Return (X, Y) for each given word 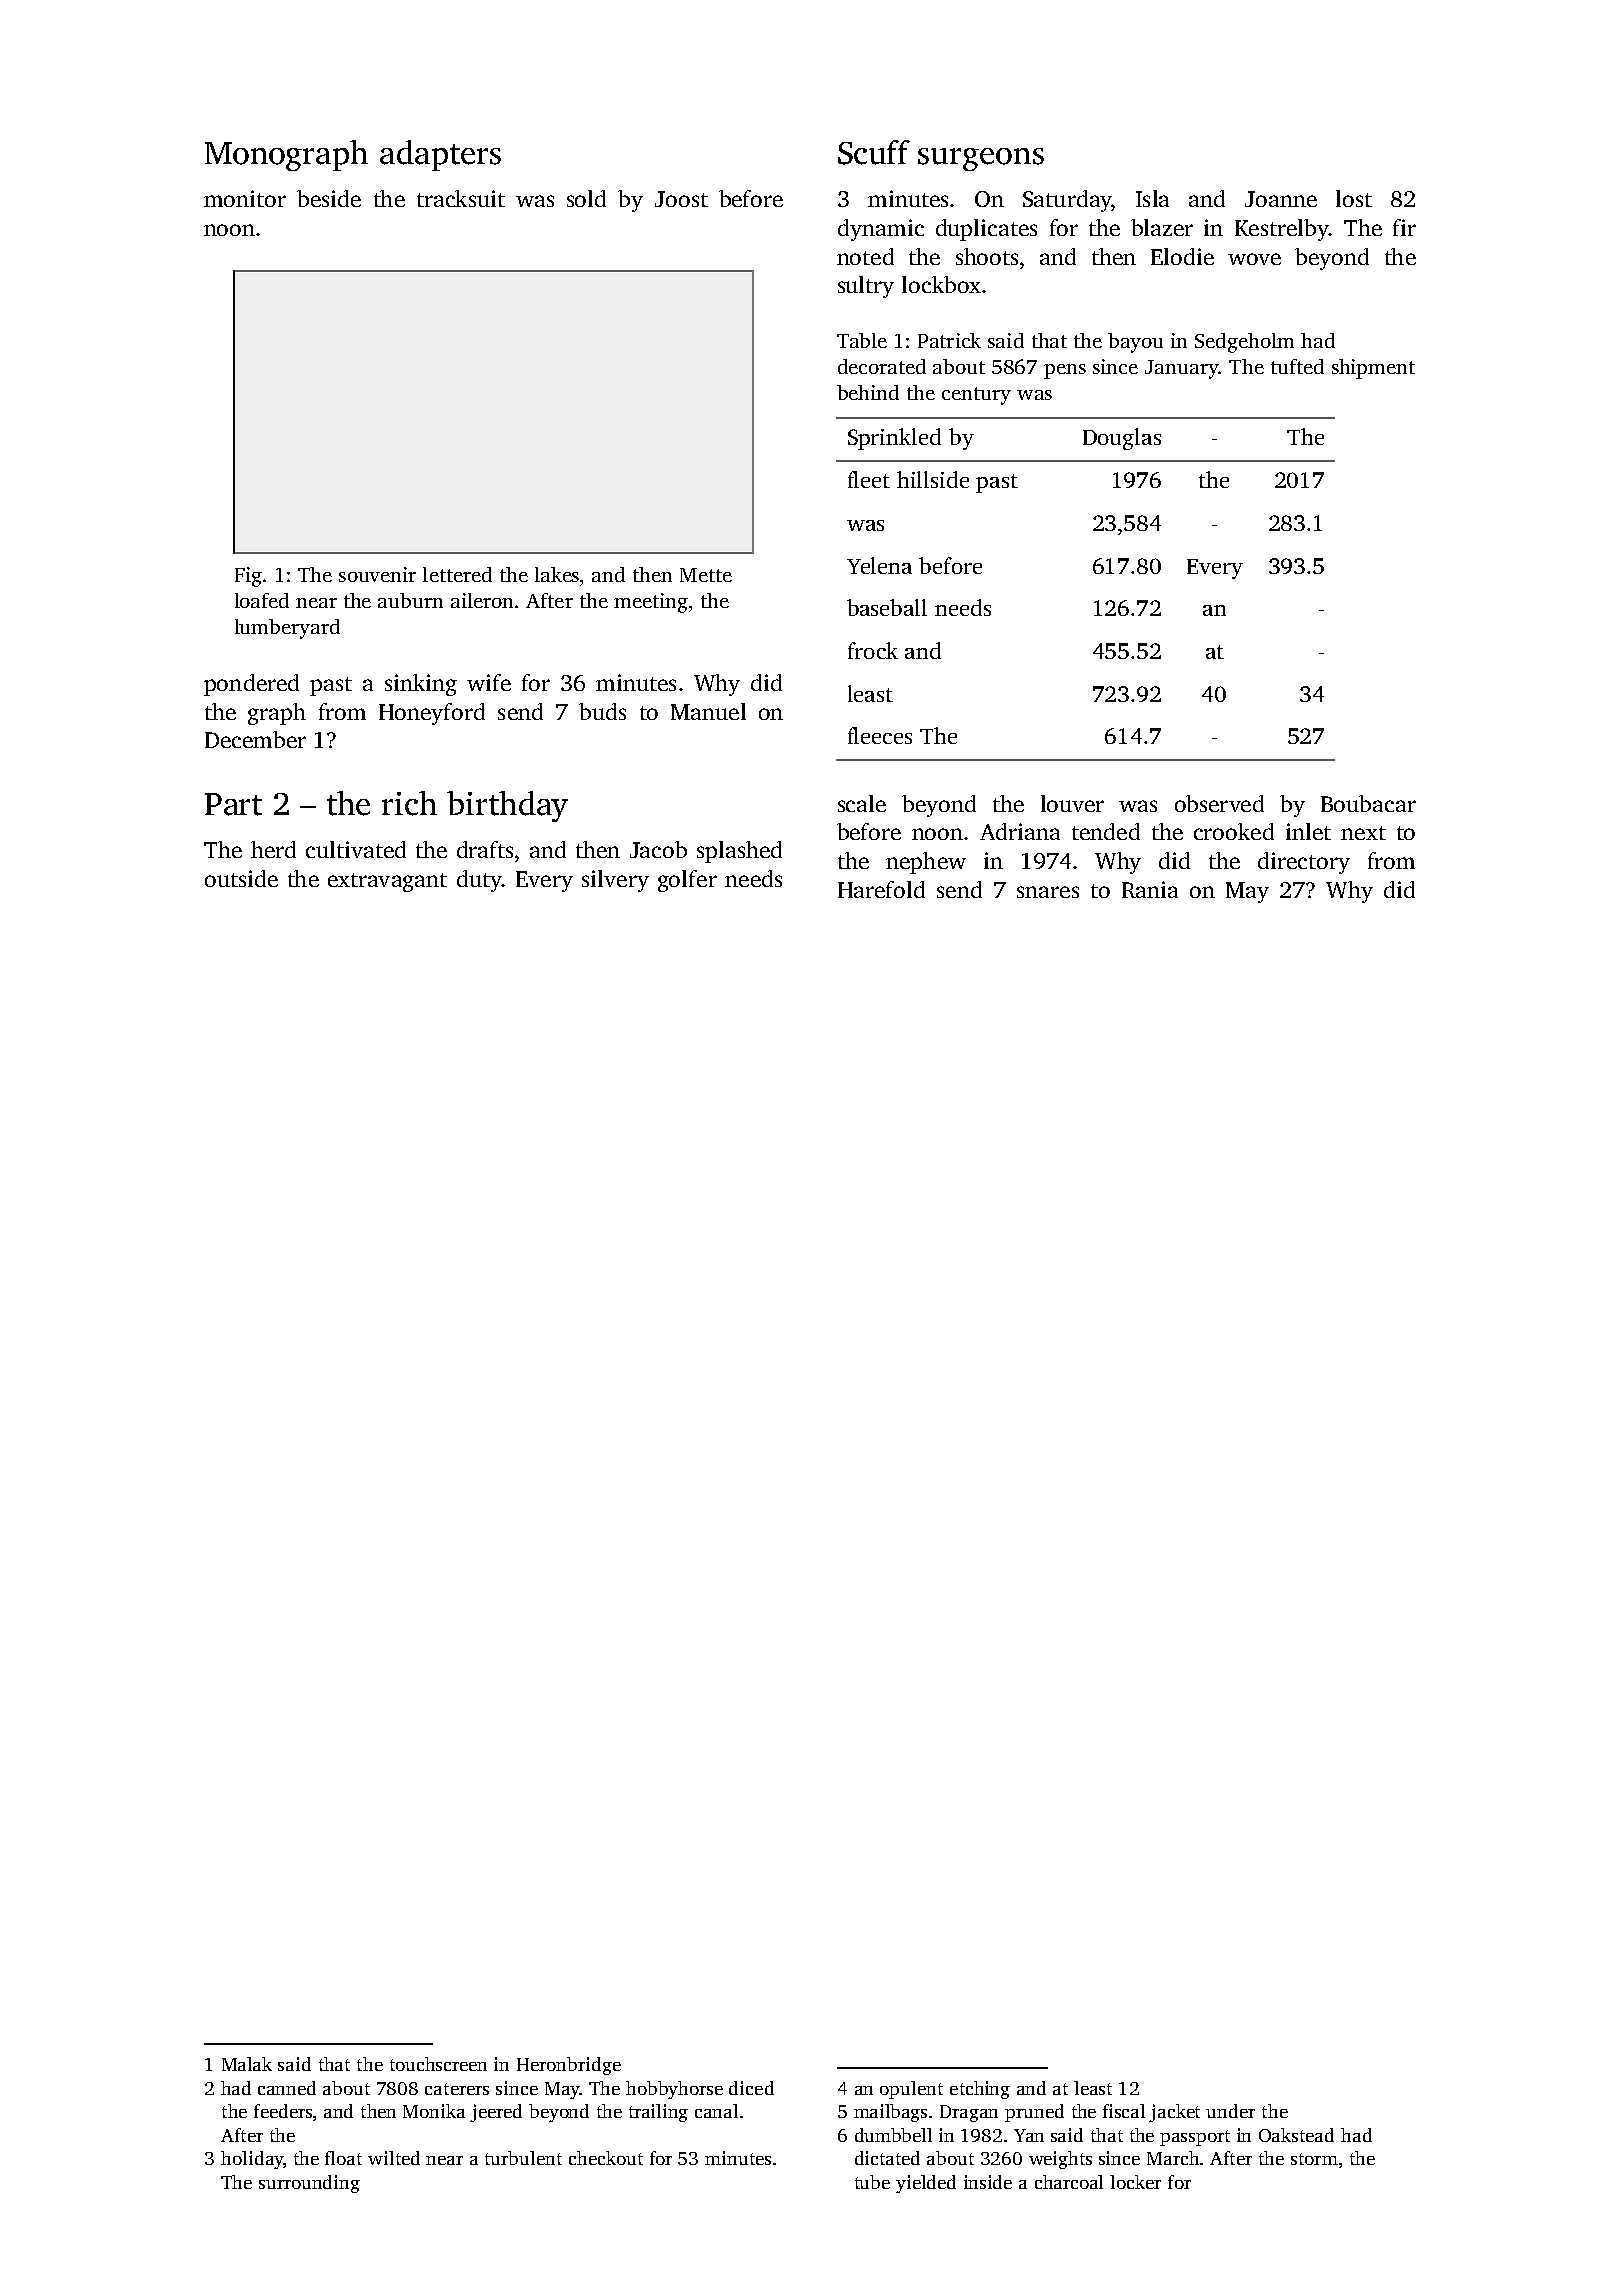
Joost (681, 199)
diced (751, 2088)
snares (1048, 892)
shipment (1373, 369)
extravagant (387, 882)
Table (862, 340)
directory (1304, 863)
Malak (247, 2064)
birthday (507, 806)
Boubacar (1368, 803)
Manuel (708, 711)
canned (287, 2088)
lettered (457, 574)
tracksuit (461, 198)
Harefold (881, 889)
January (1182, 369)
